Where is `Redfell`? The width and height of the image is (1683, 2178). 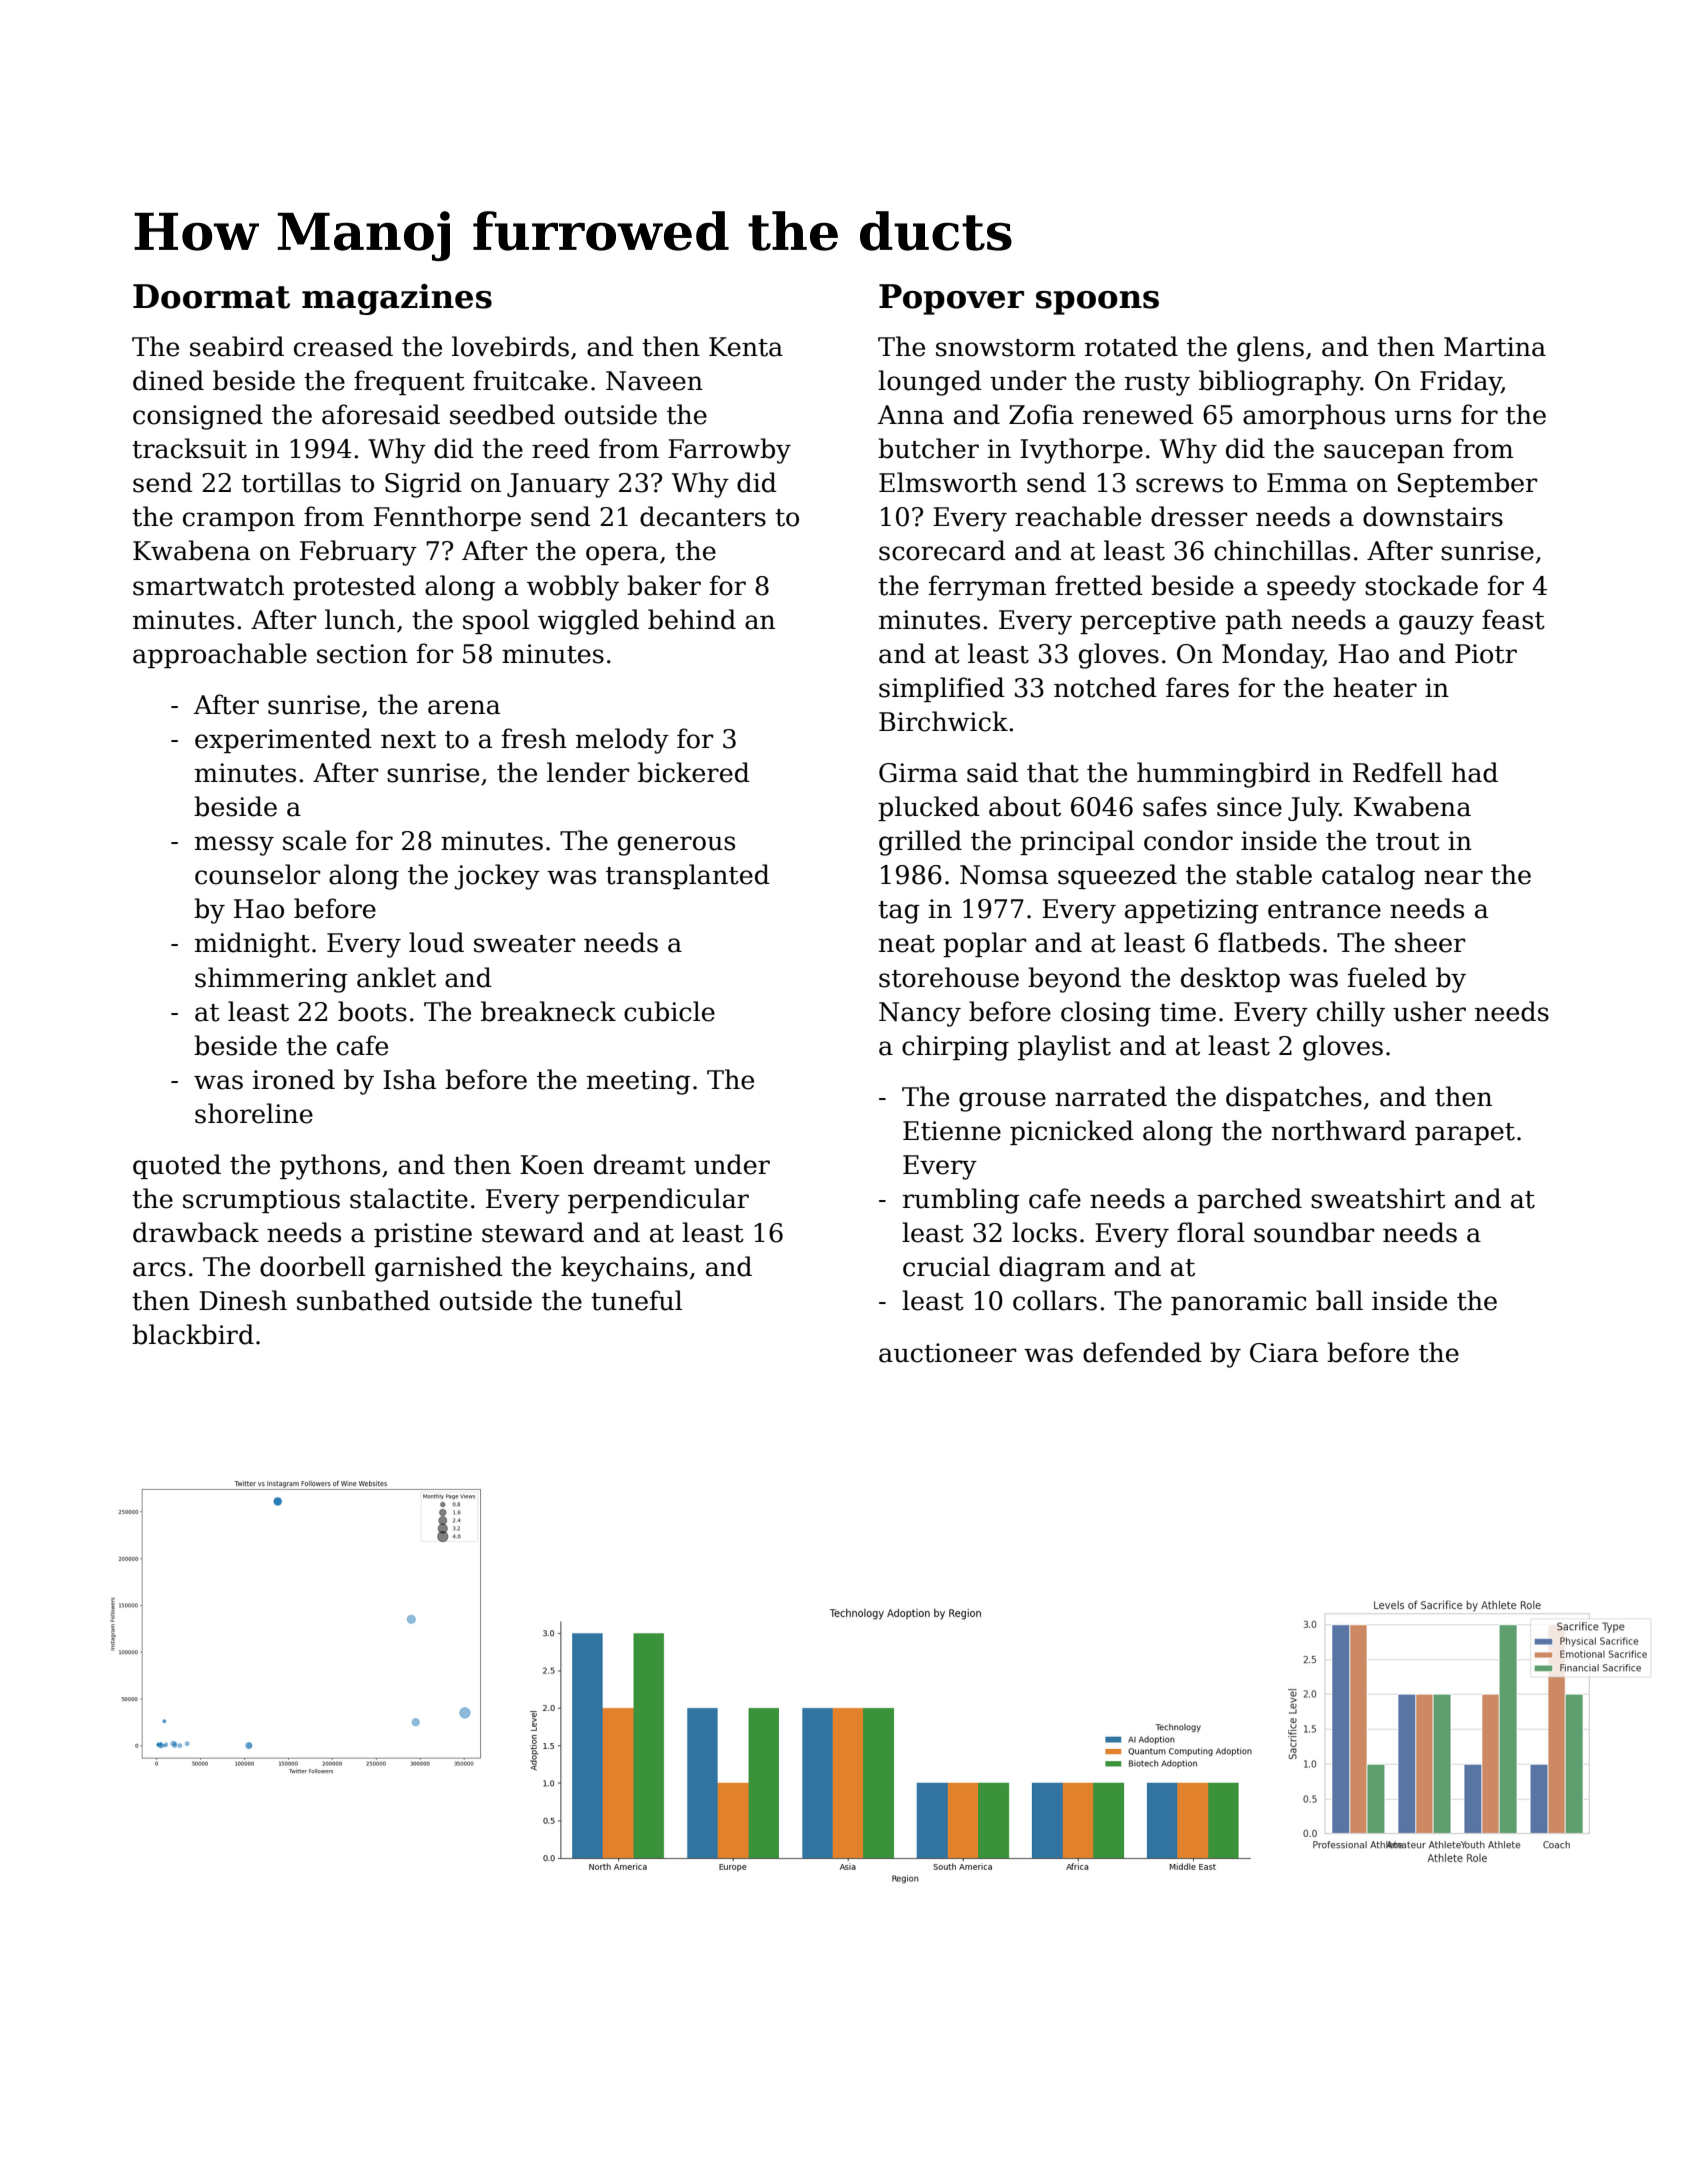 Redfell is located at coordinates (1397, 772).
